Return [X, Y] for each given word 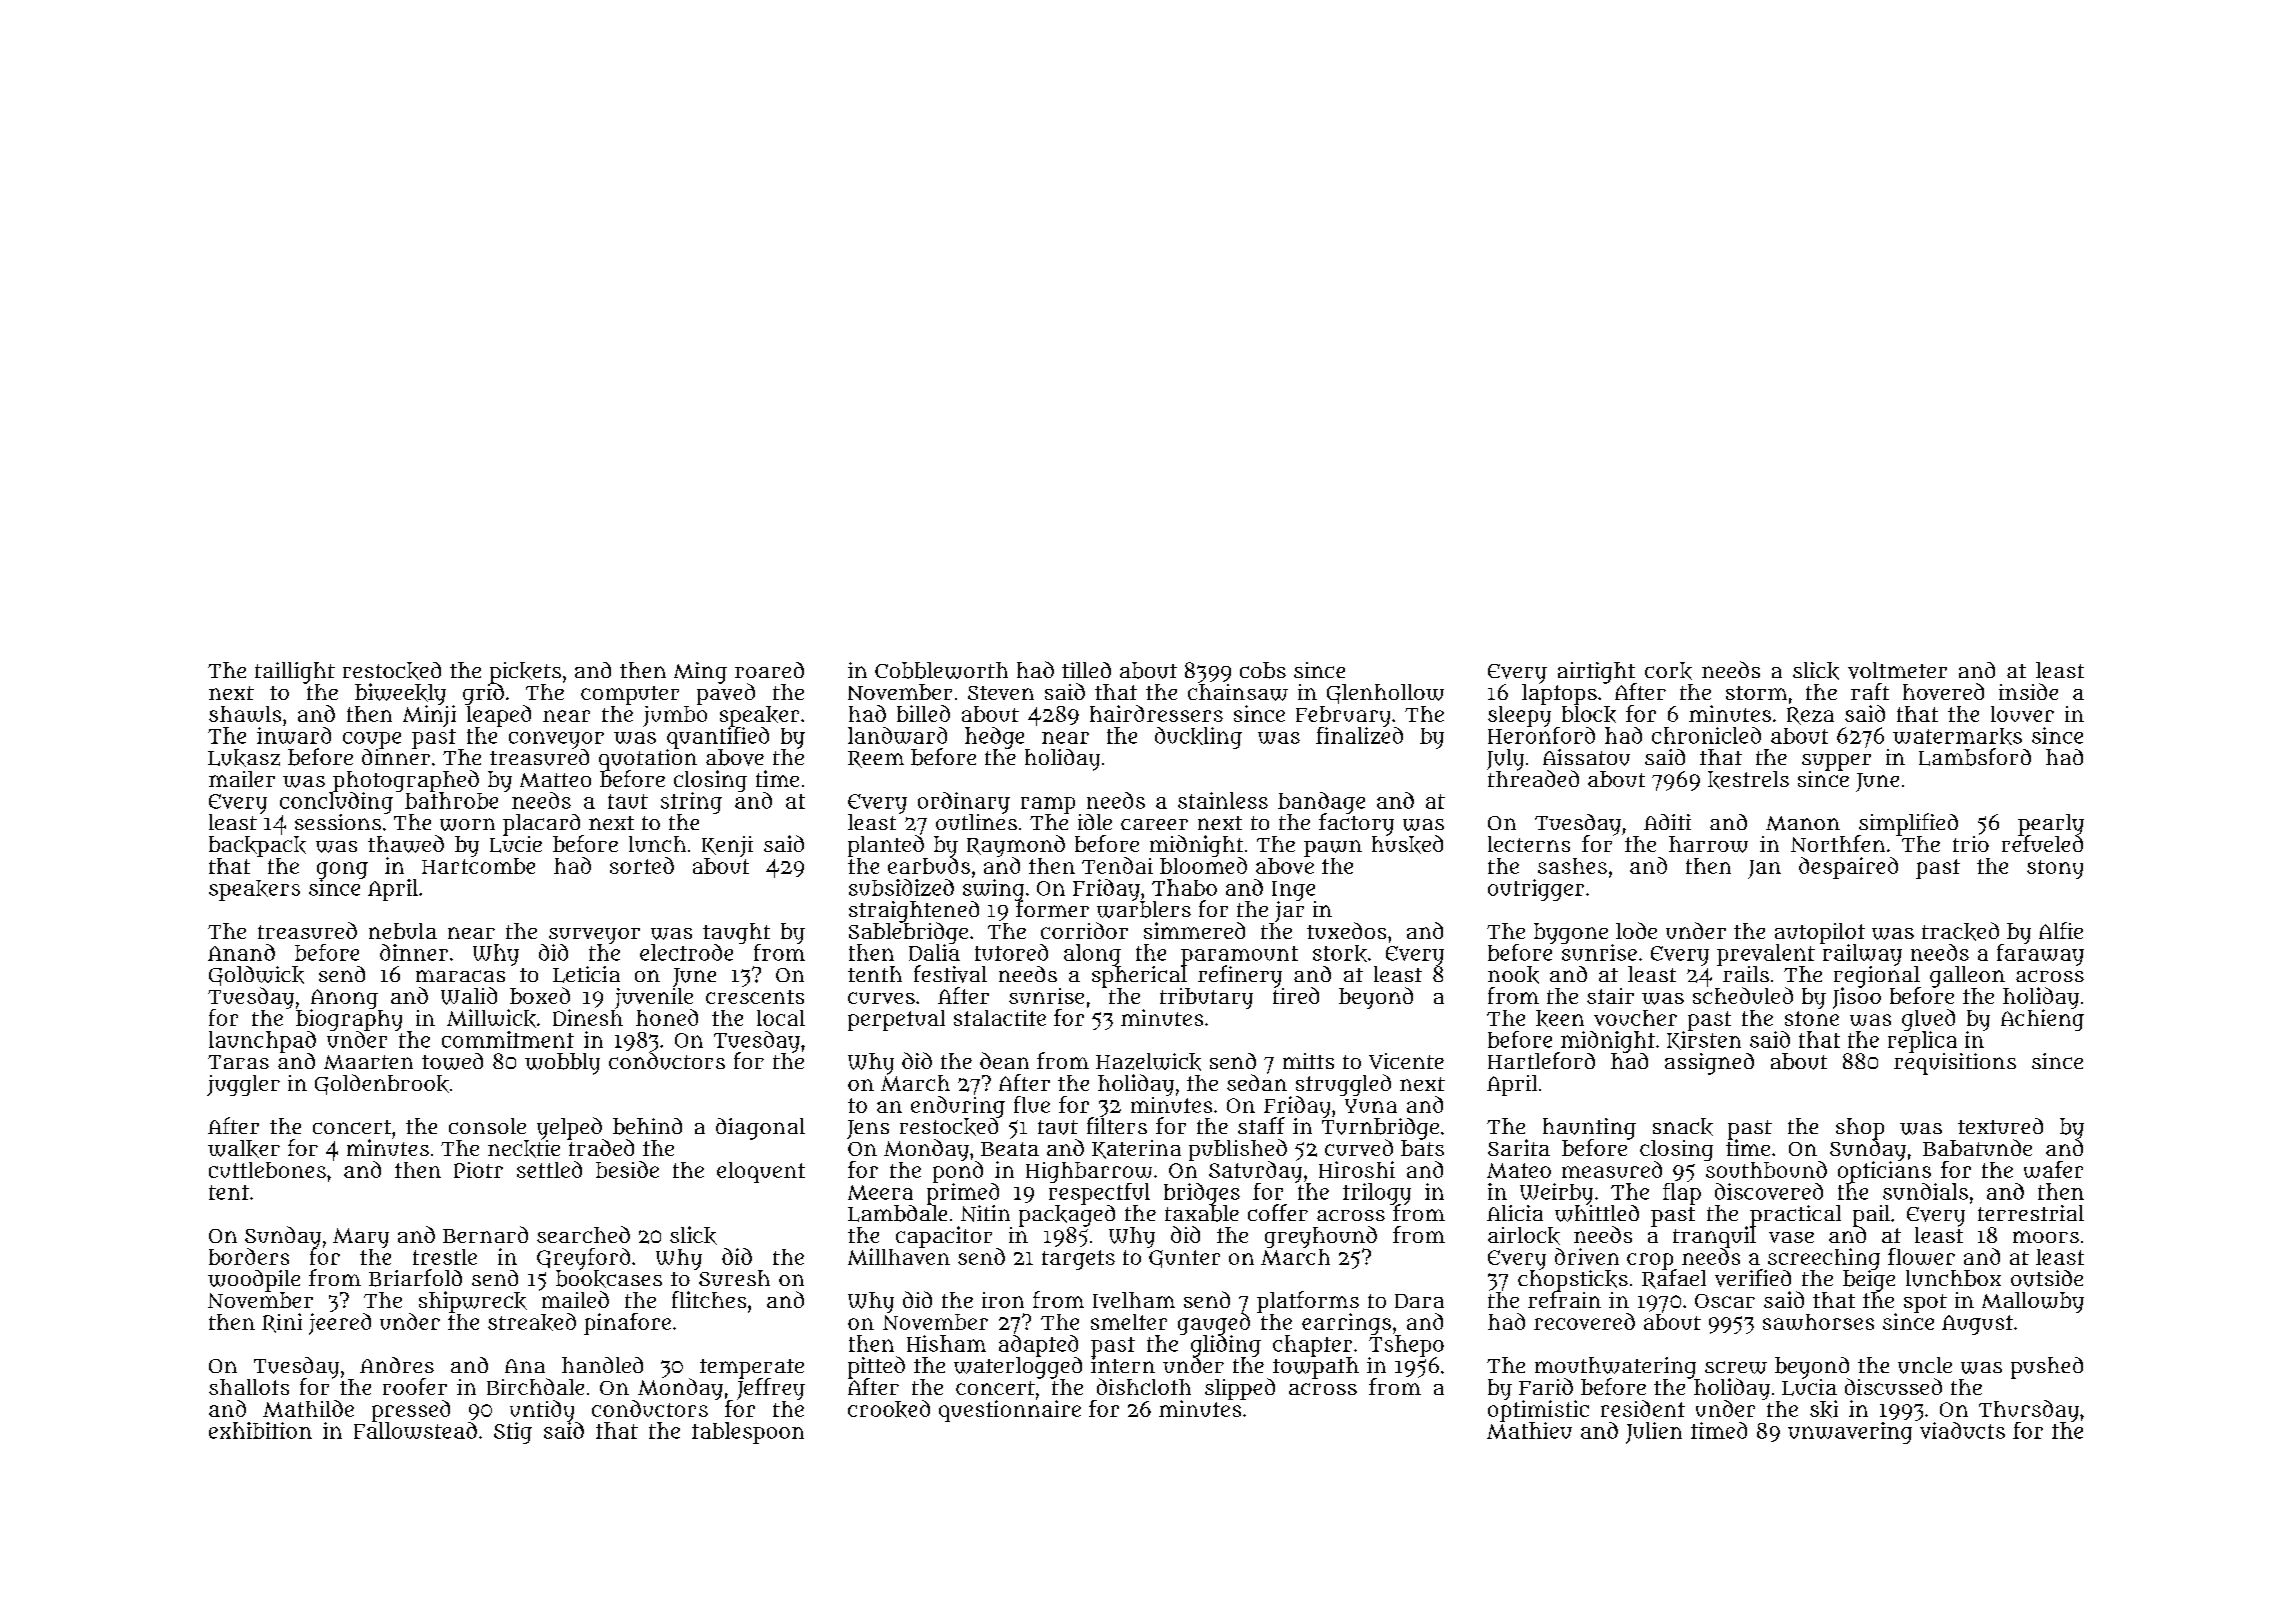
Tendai [1117, 865]
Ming [700, 673]
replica [1922, 1042]
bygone [1571, 933]
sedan [1257, 1082]
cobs [1263, 670]
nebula [403, 931]
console [487, 1126]
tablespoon [748, 1433]
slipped [1240, 1389]
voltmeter [1897, 670]
